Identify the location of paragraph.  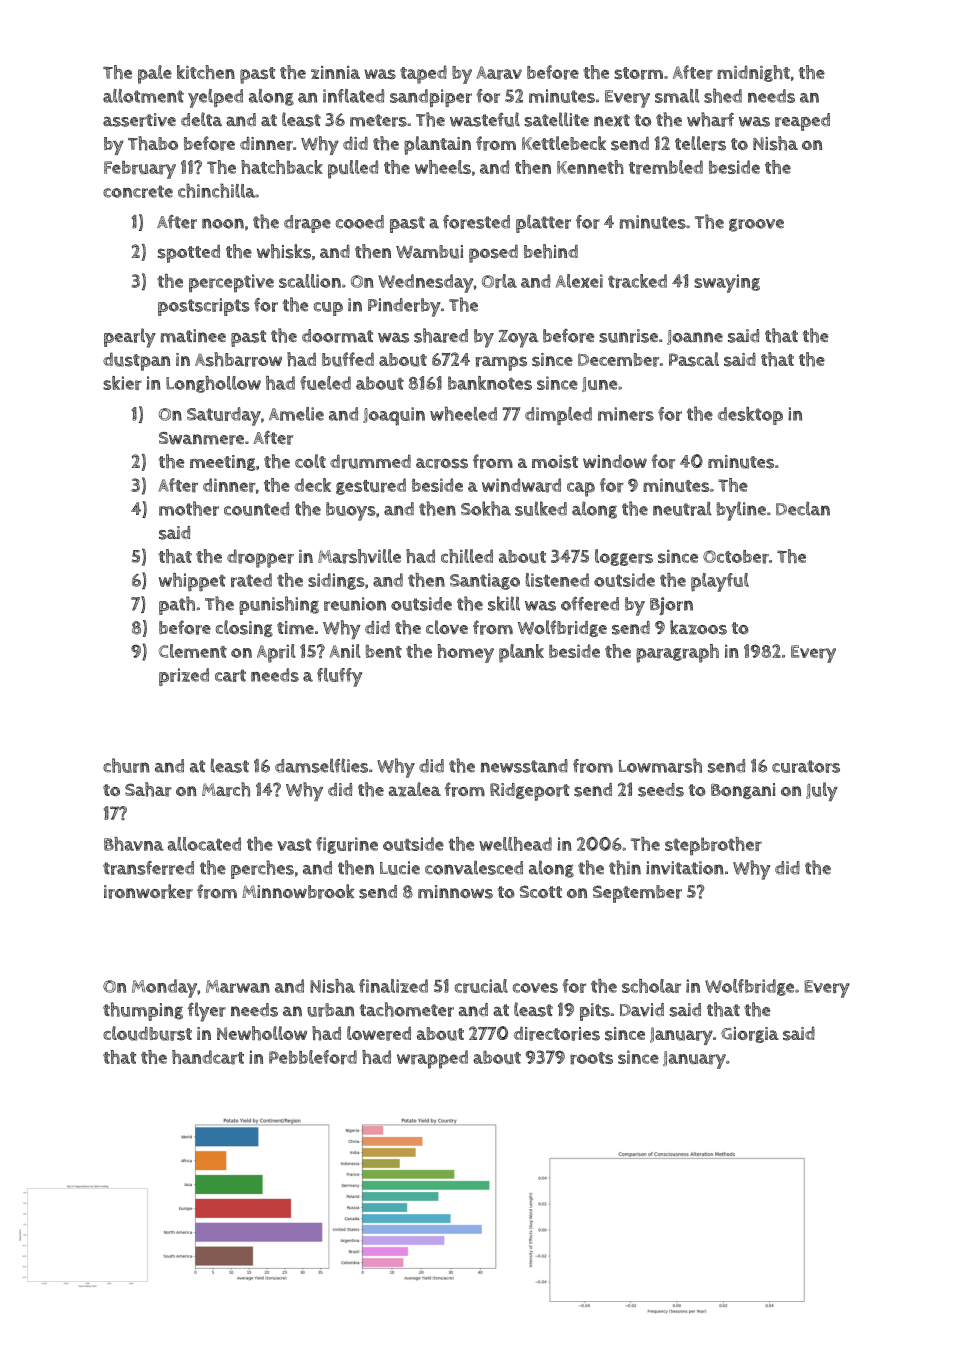
(677, 653).
